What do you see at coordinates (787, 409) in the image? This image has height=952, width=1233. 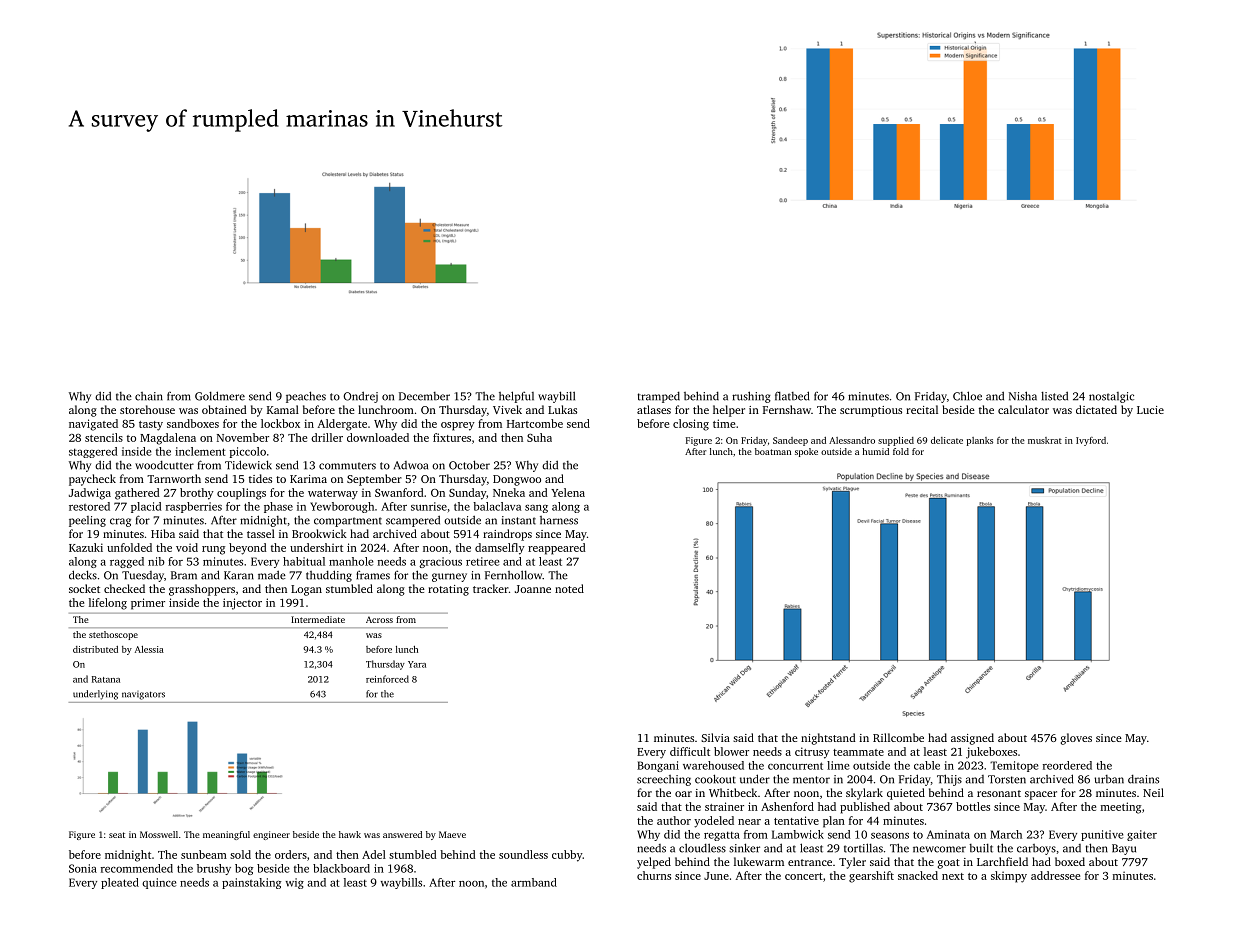 I see `Fernshaw` at bounding box center [787, 409].
